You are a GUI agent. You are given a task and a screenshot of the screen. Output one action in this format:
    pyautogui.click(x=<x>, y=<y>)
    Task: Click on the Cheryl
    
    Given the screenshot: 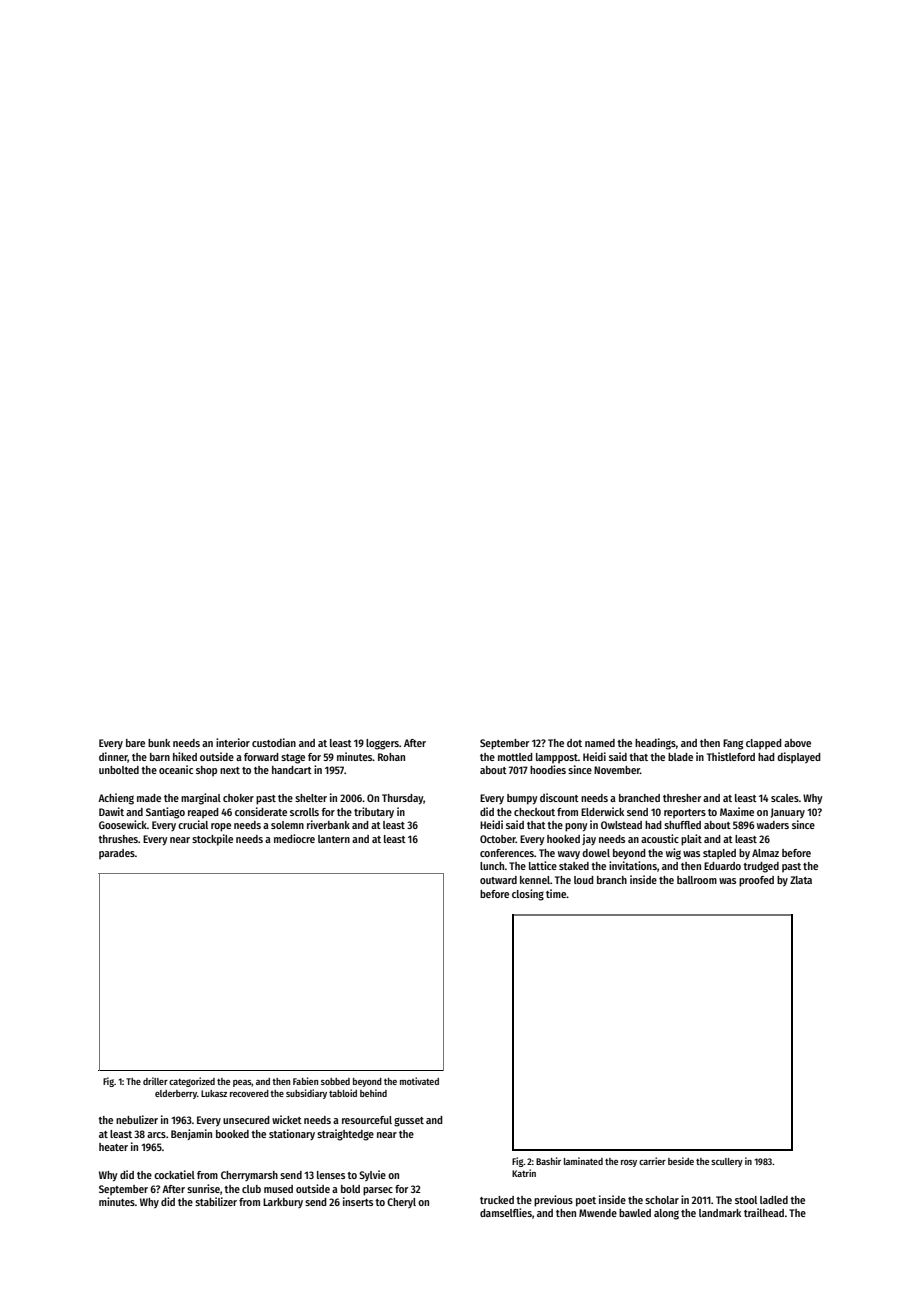 What is the action you would take?
    pyautogui.click(x=401, y=1203)
